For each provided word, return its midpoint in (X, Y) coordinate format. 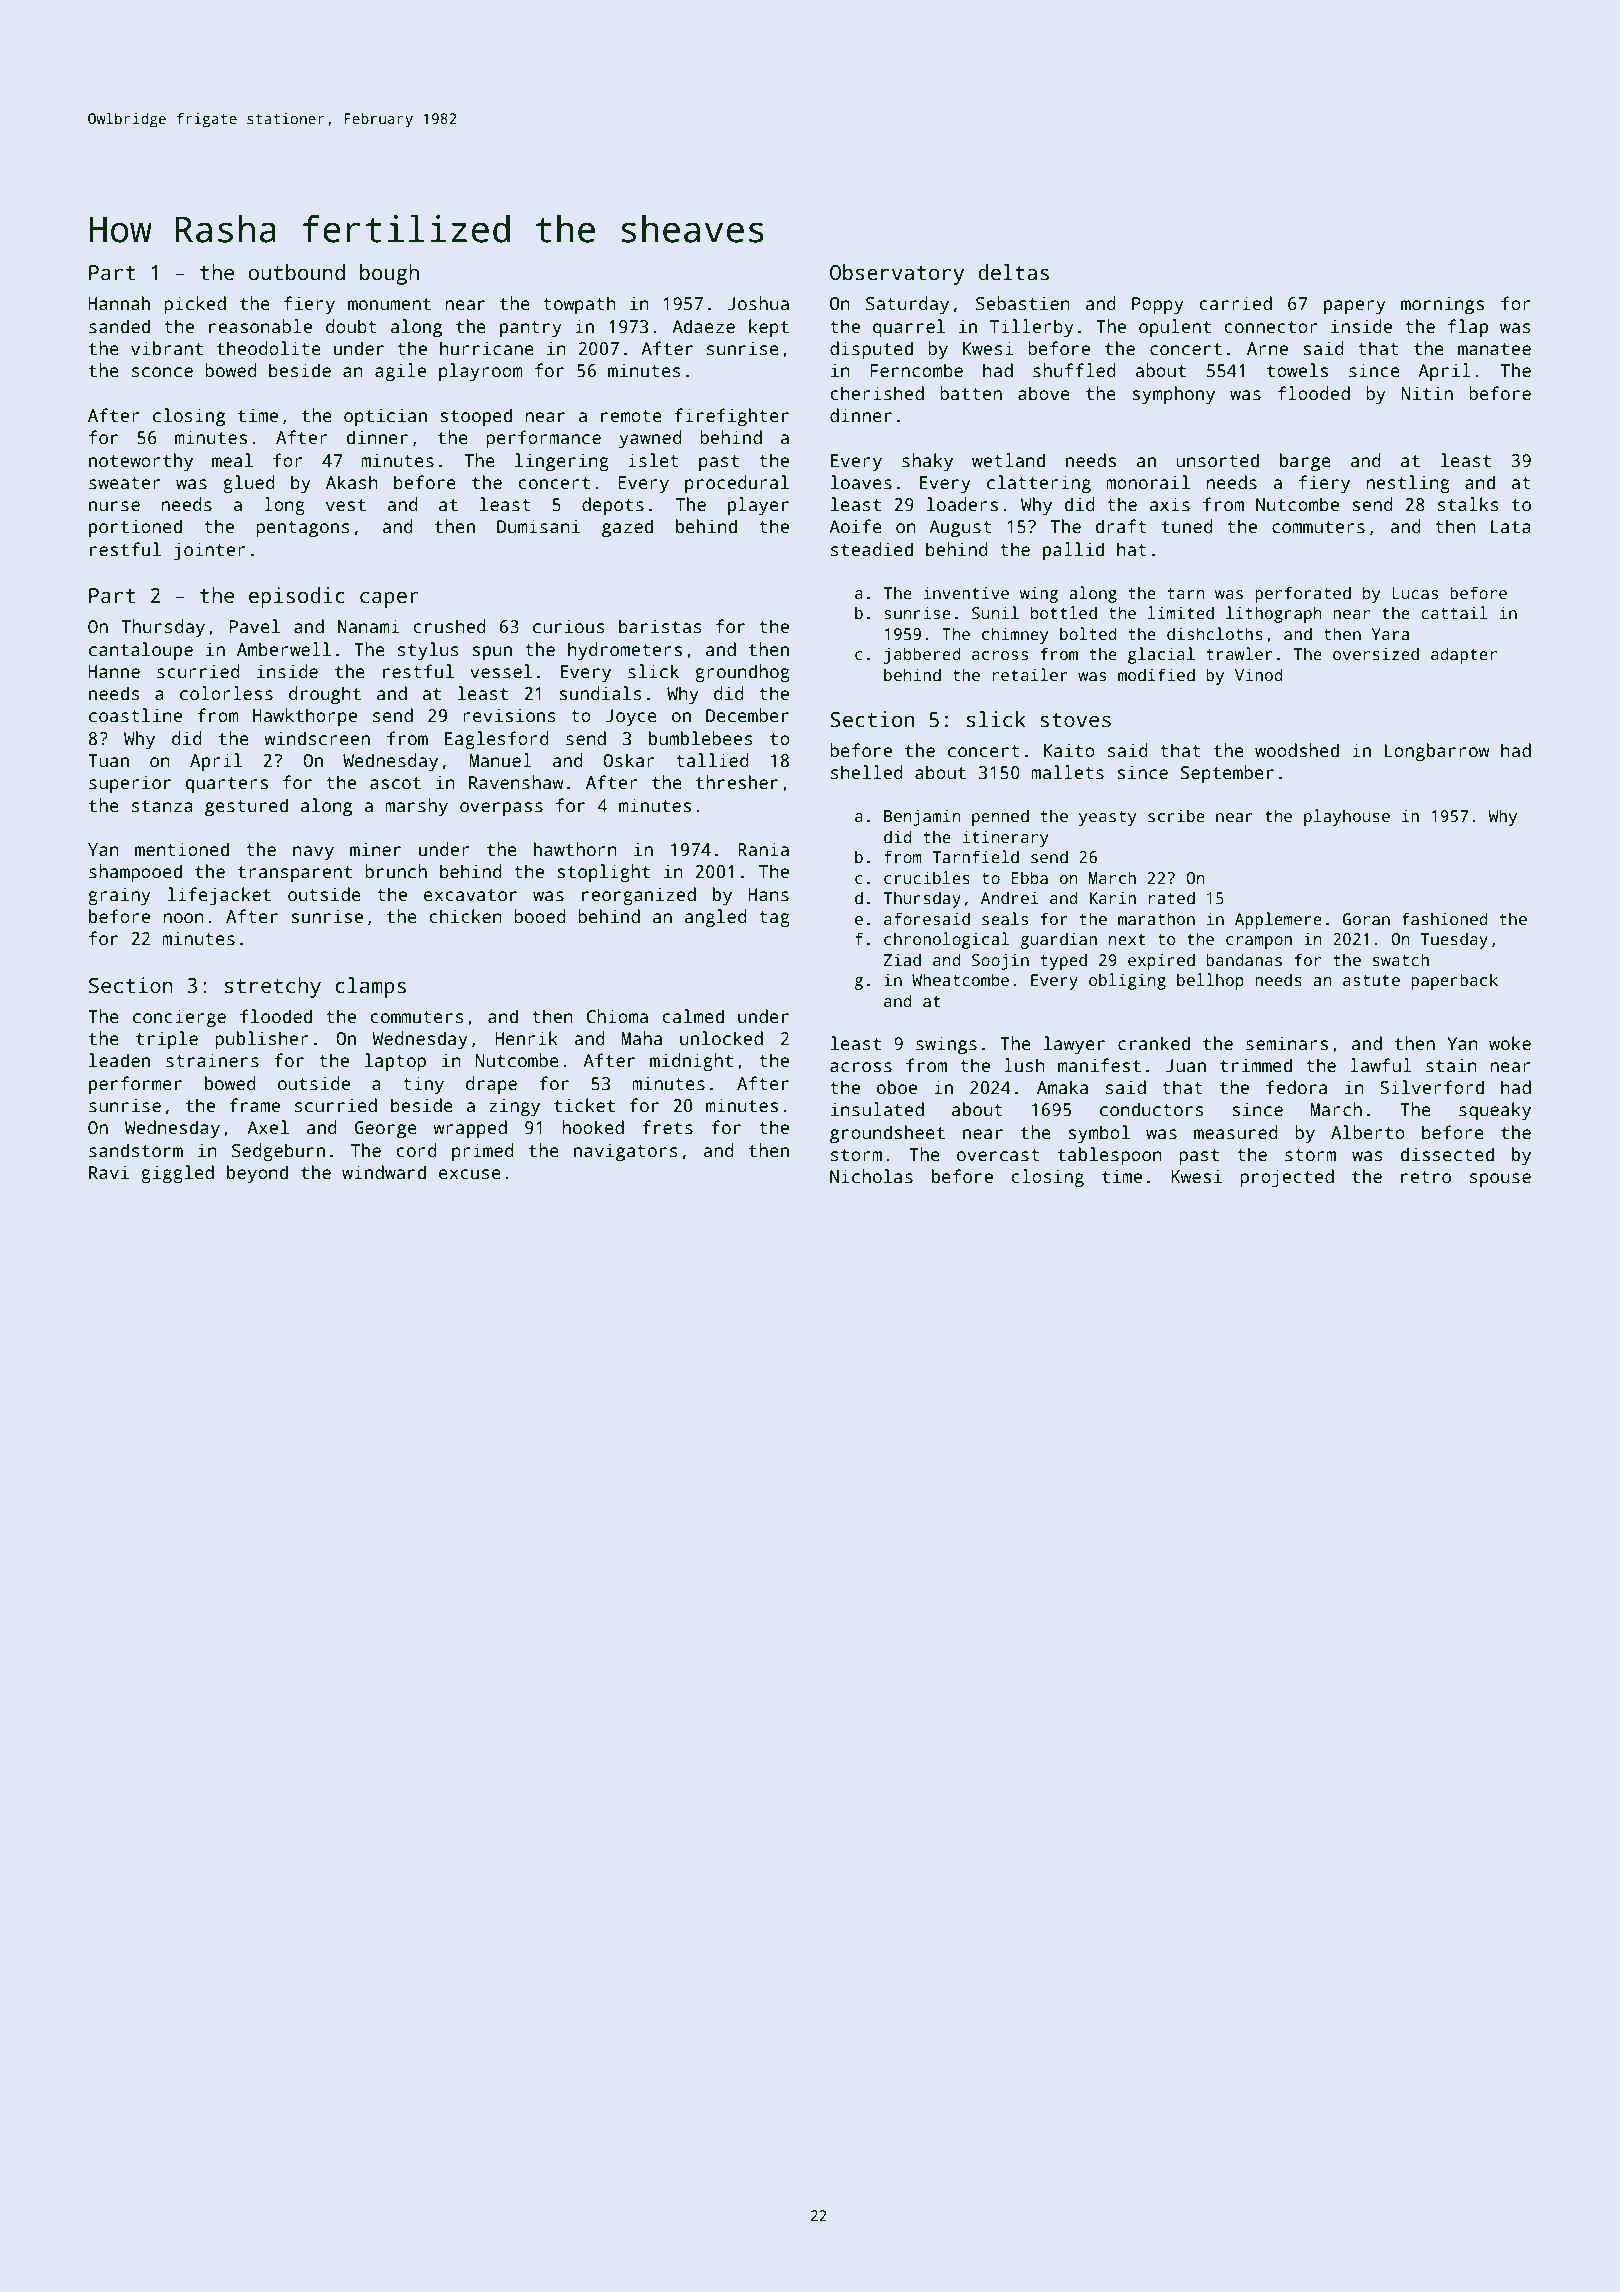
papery (1355, 307)
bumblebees (701, 738)
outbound (296, 272)
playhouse (1347, 817)
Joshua (758, 303)
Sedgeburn (278, 1152)
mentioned (182, 849)
